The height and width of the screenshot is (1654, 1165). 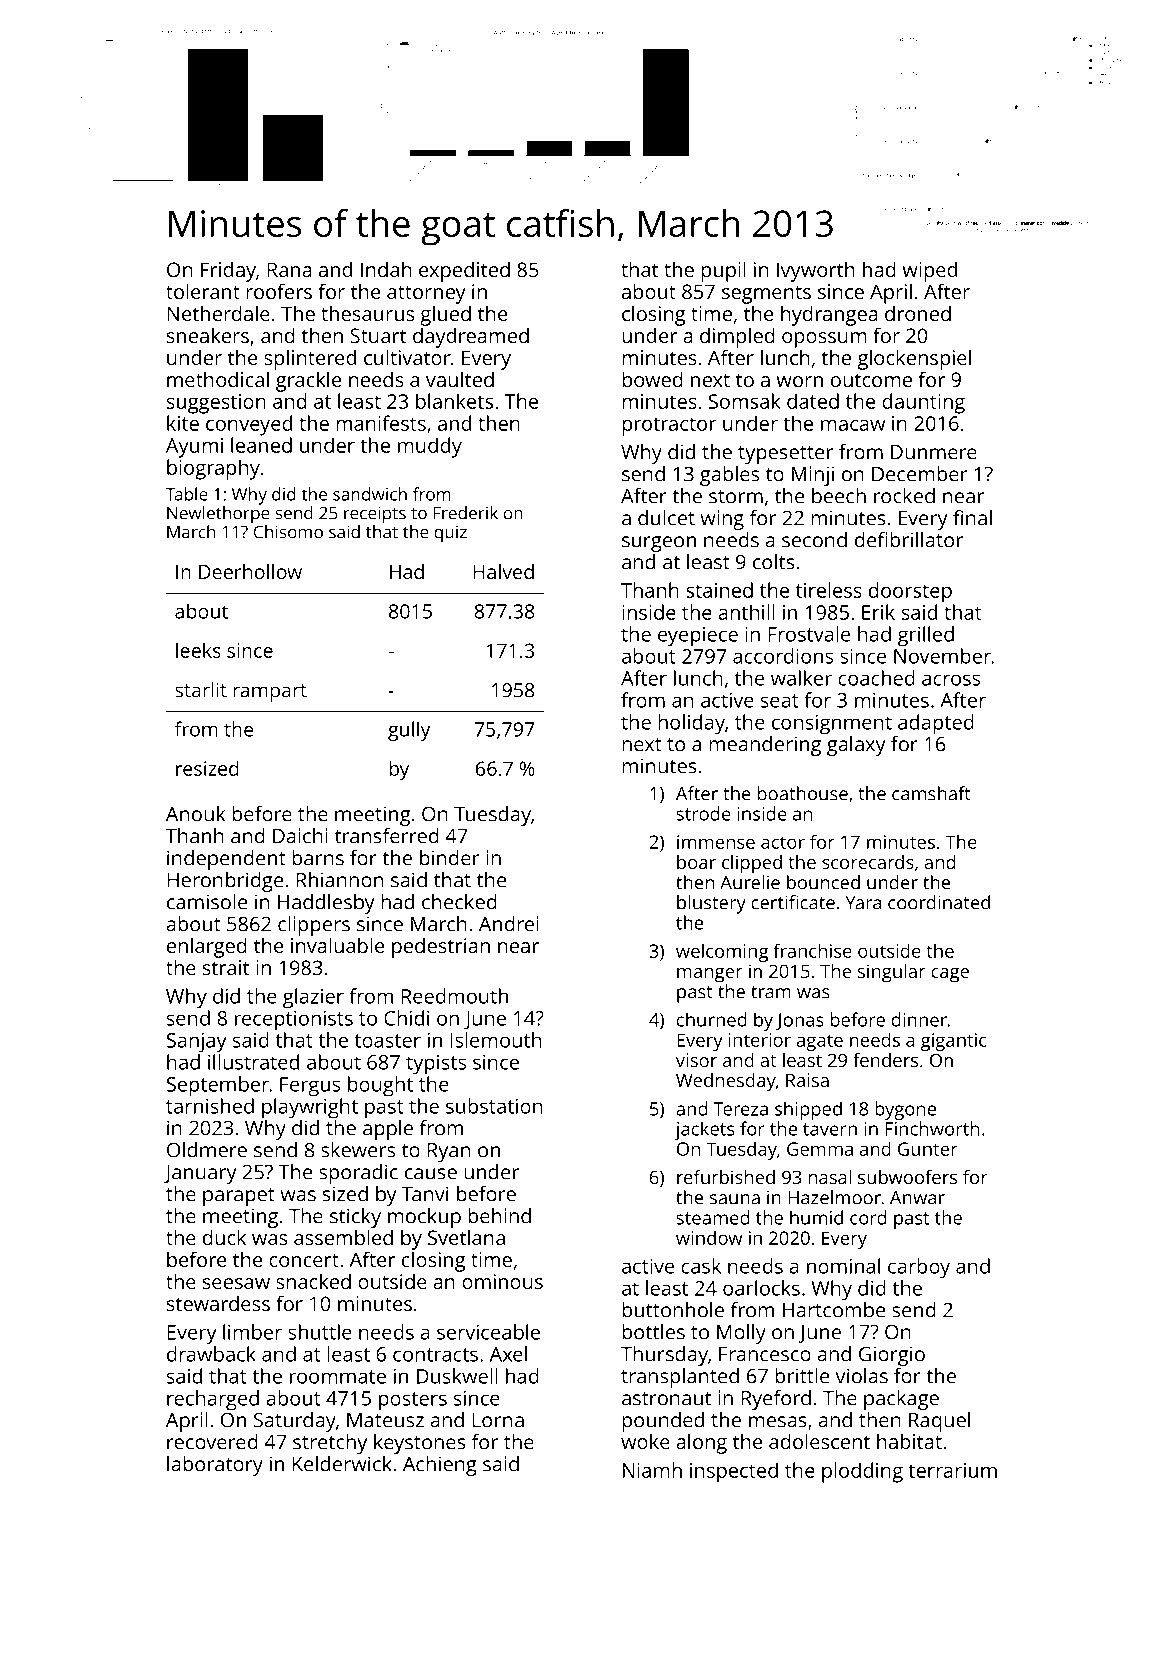 I want to click on shuttle, so click(x=320, y=1332).
